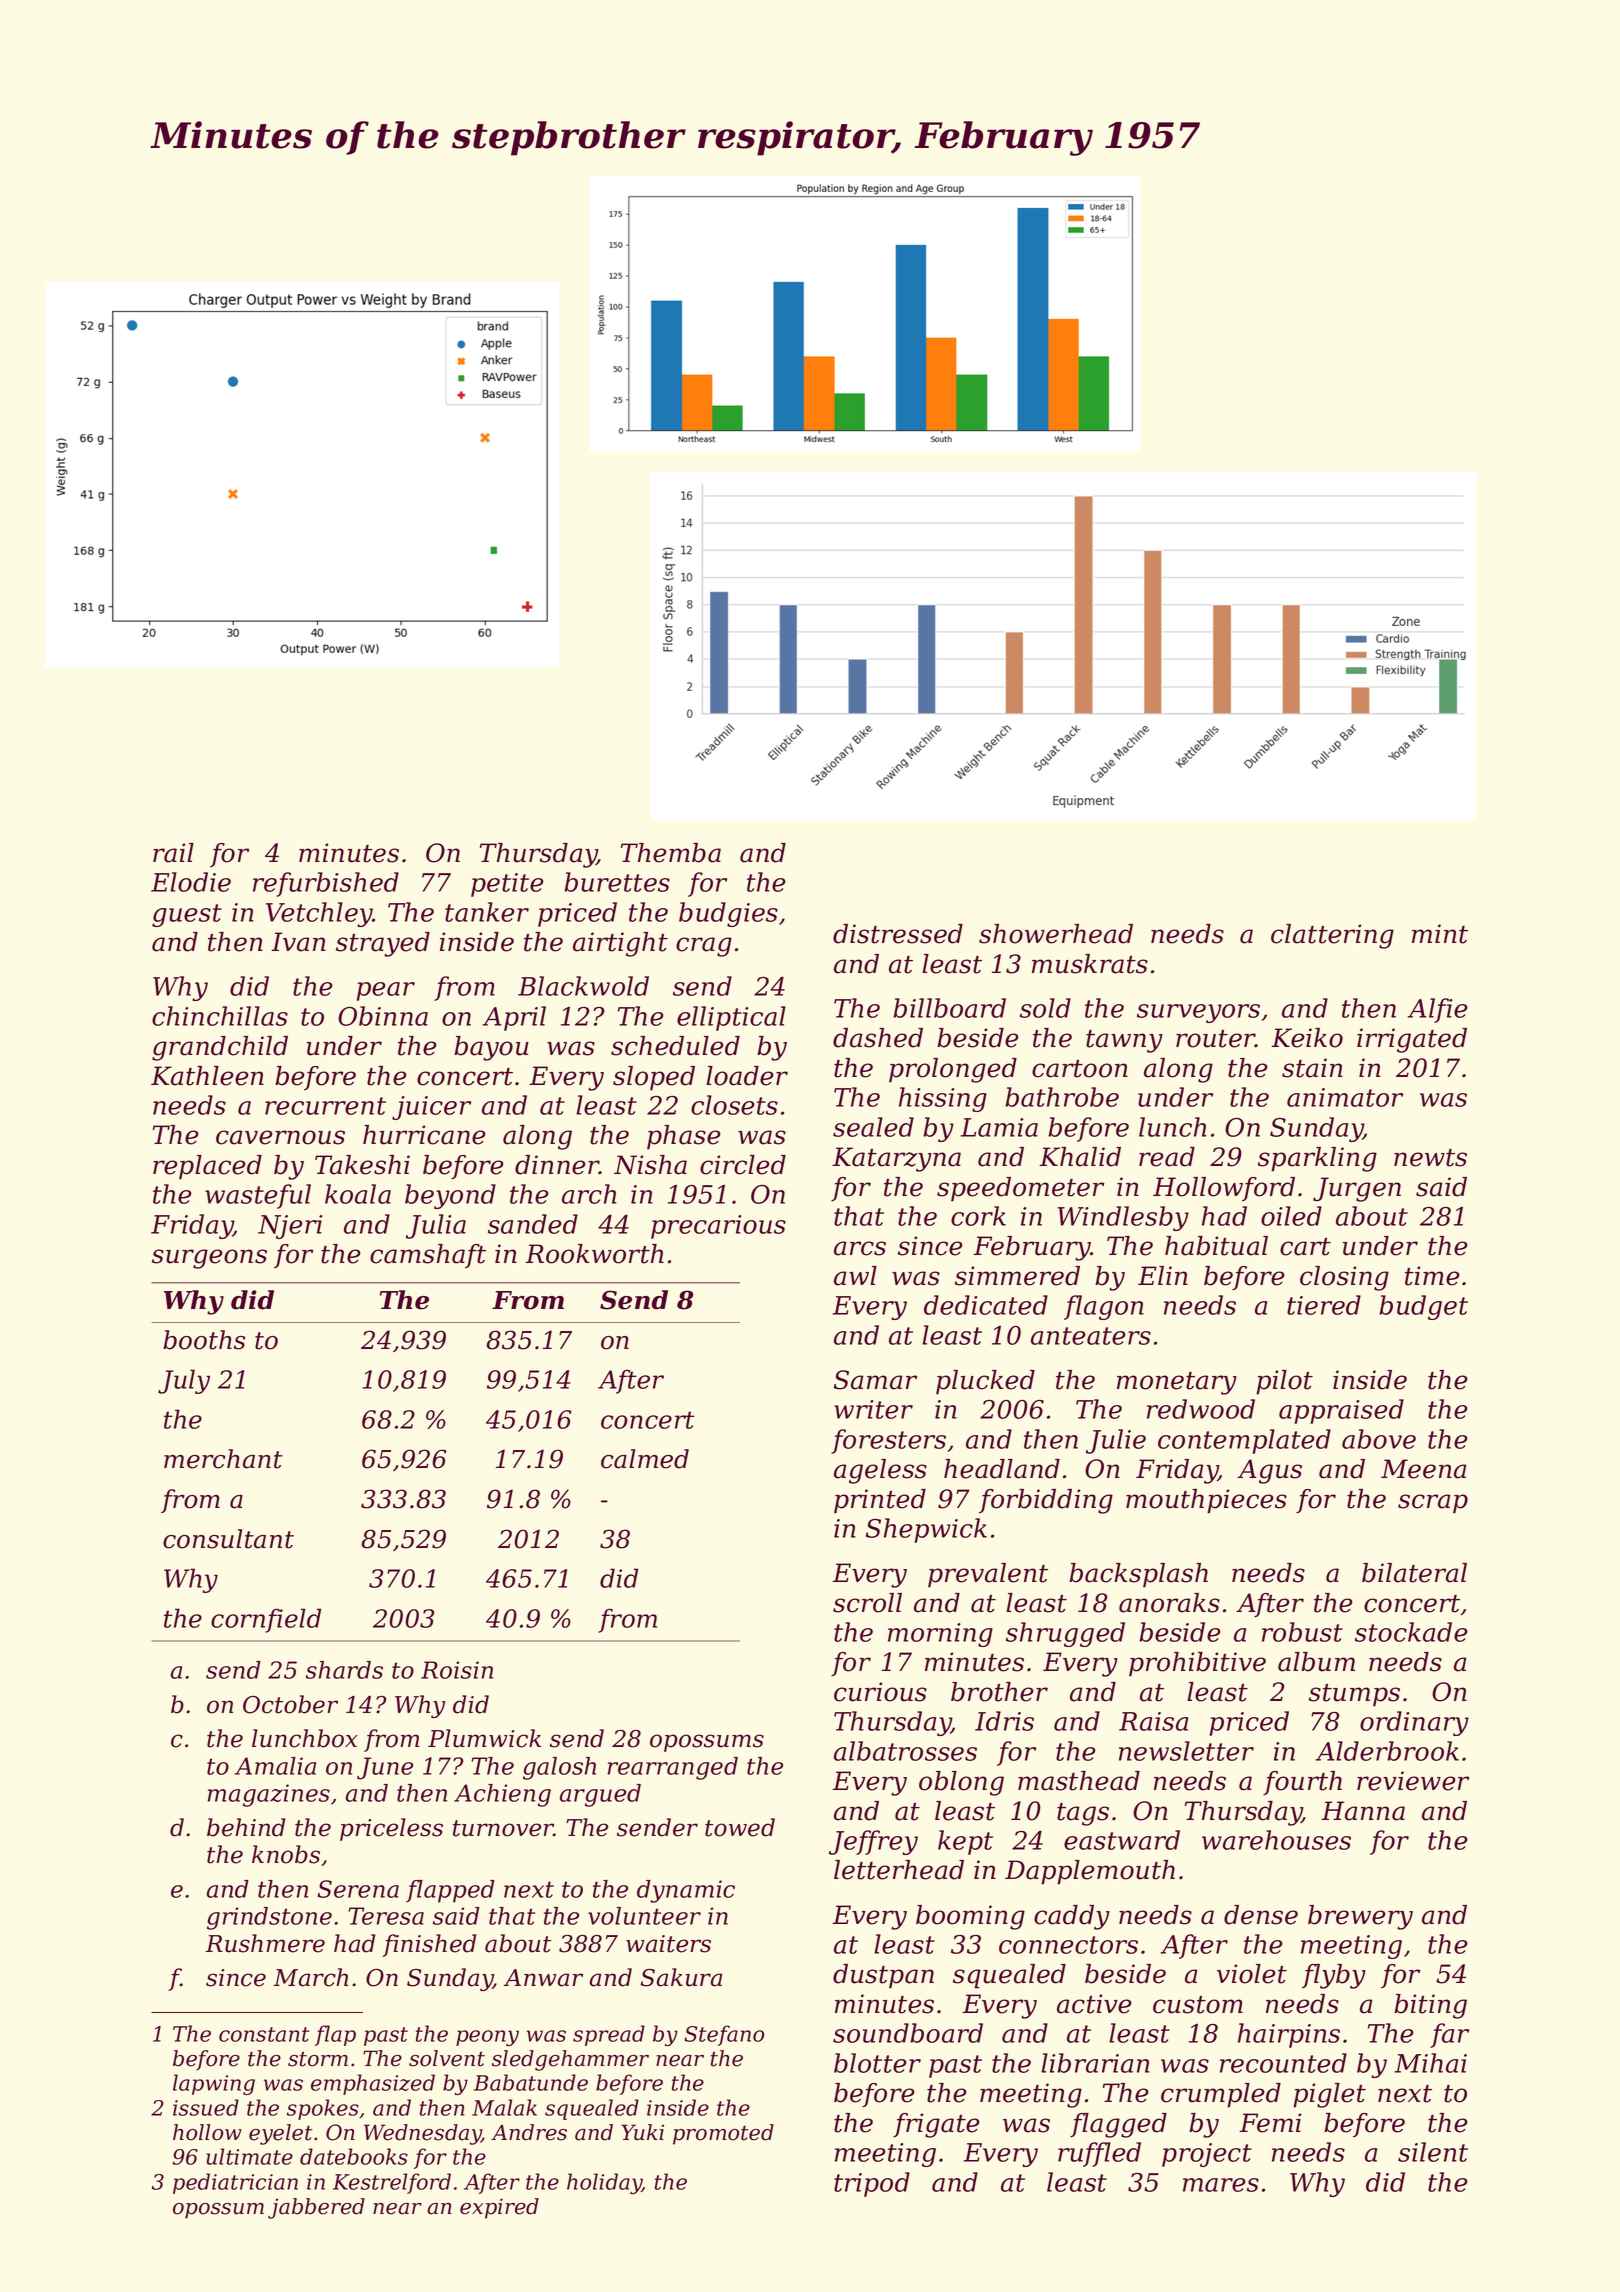 The width and height of the screenshot is (1620, 2292). What do you see at coordinates (1332, 936) in the screenshot?
I see `clattering` at bounding box center [1332, 936].
